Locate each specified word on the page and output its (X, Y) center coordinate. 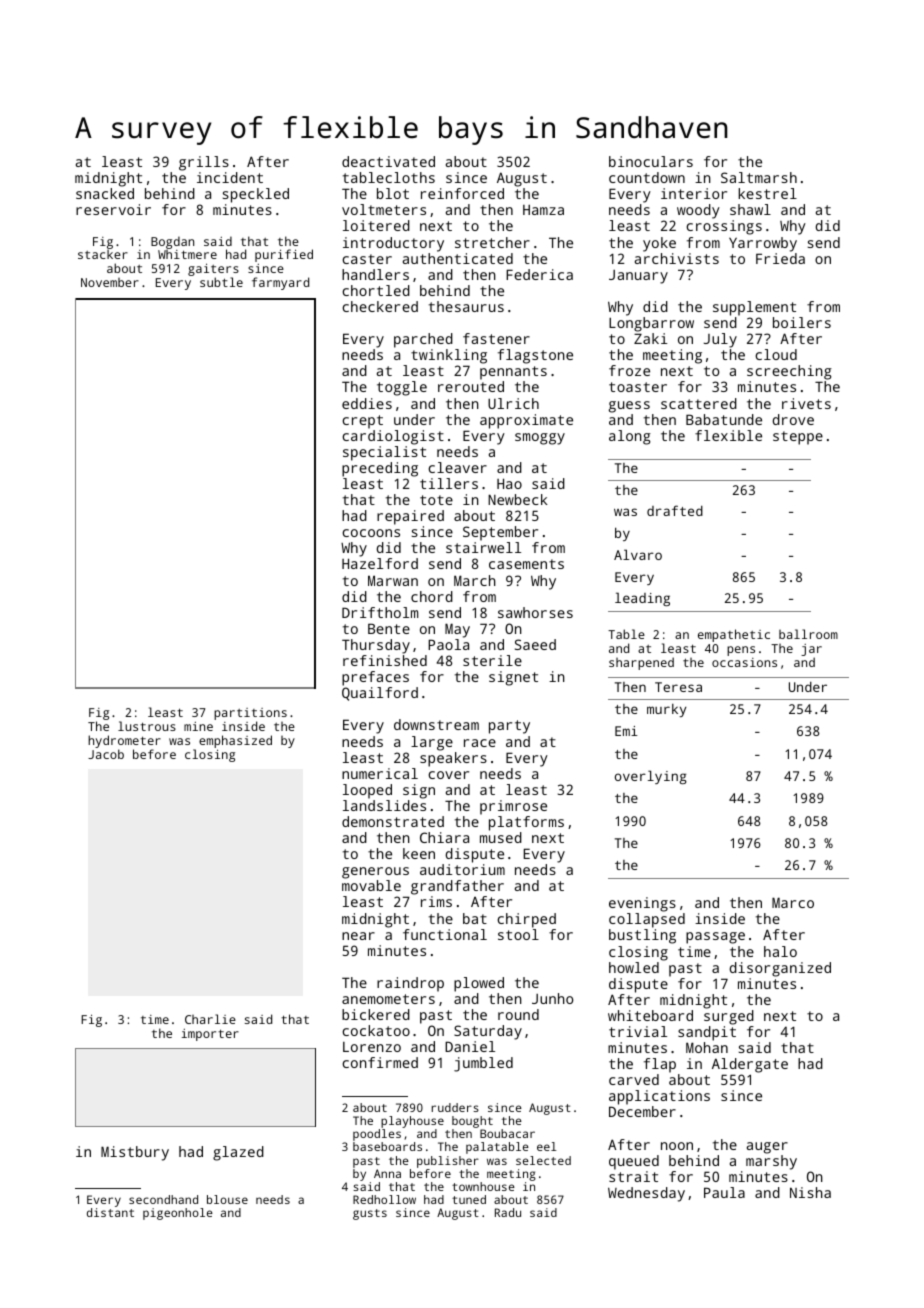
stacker (103, 254)
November (110, 282)
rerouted (471, 386)
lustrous (147, 726)
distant (110, 1212)
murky (667, 710)
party (509, 727)
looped (367, 791)
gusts (370, 1214)
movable (371, 885)
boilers (802, 322)
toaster (638, 387)
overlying (651, 777)
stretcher (492, 242)
